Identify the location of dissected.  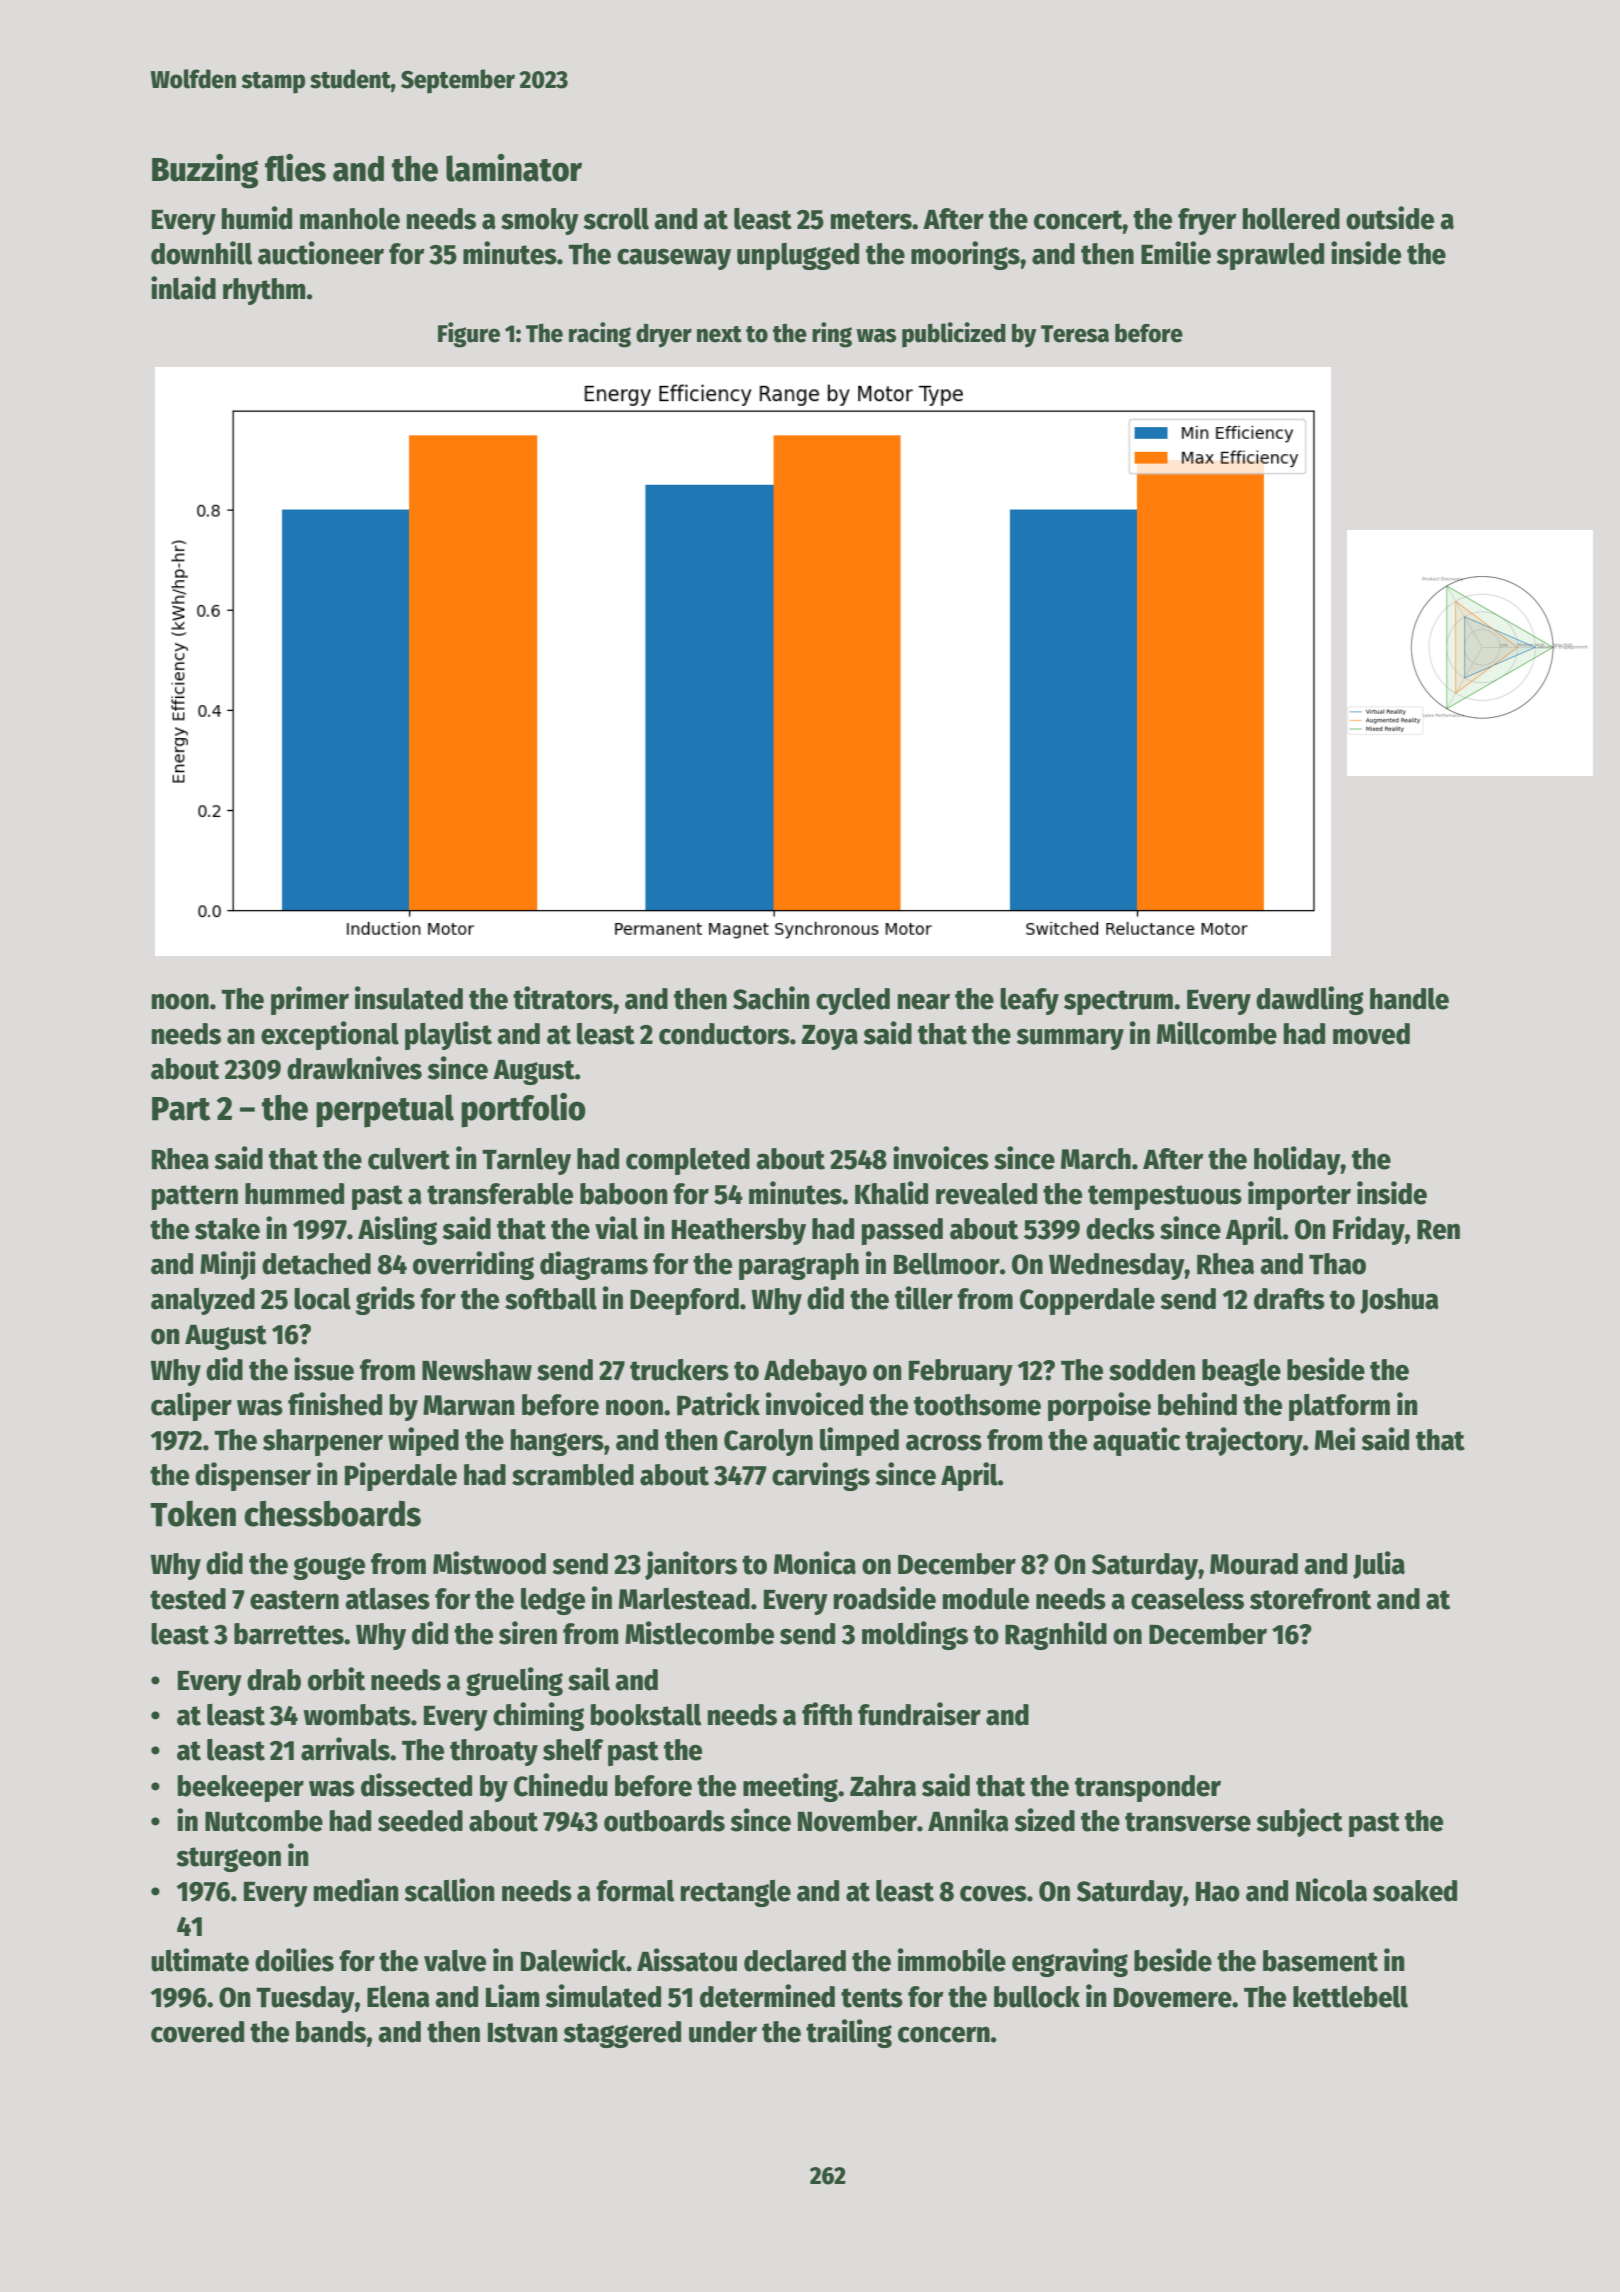
(416, 1785).
